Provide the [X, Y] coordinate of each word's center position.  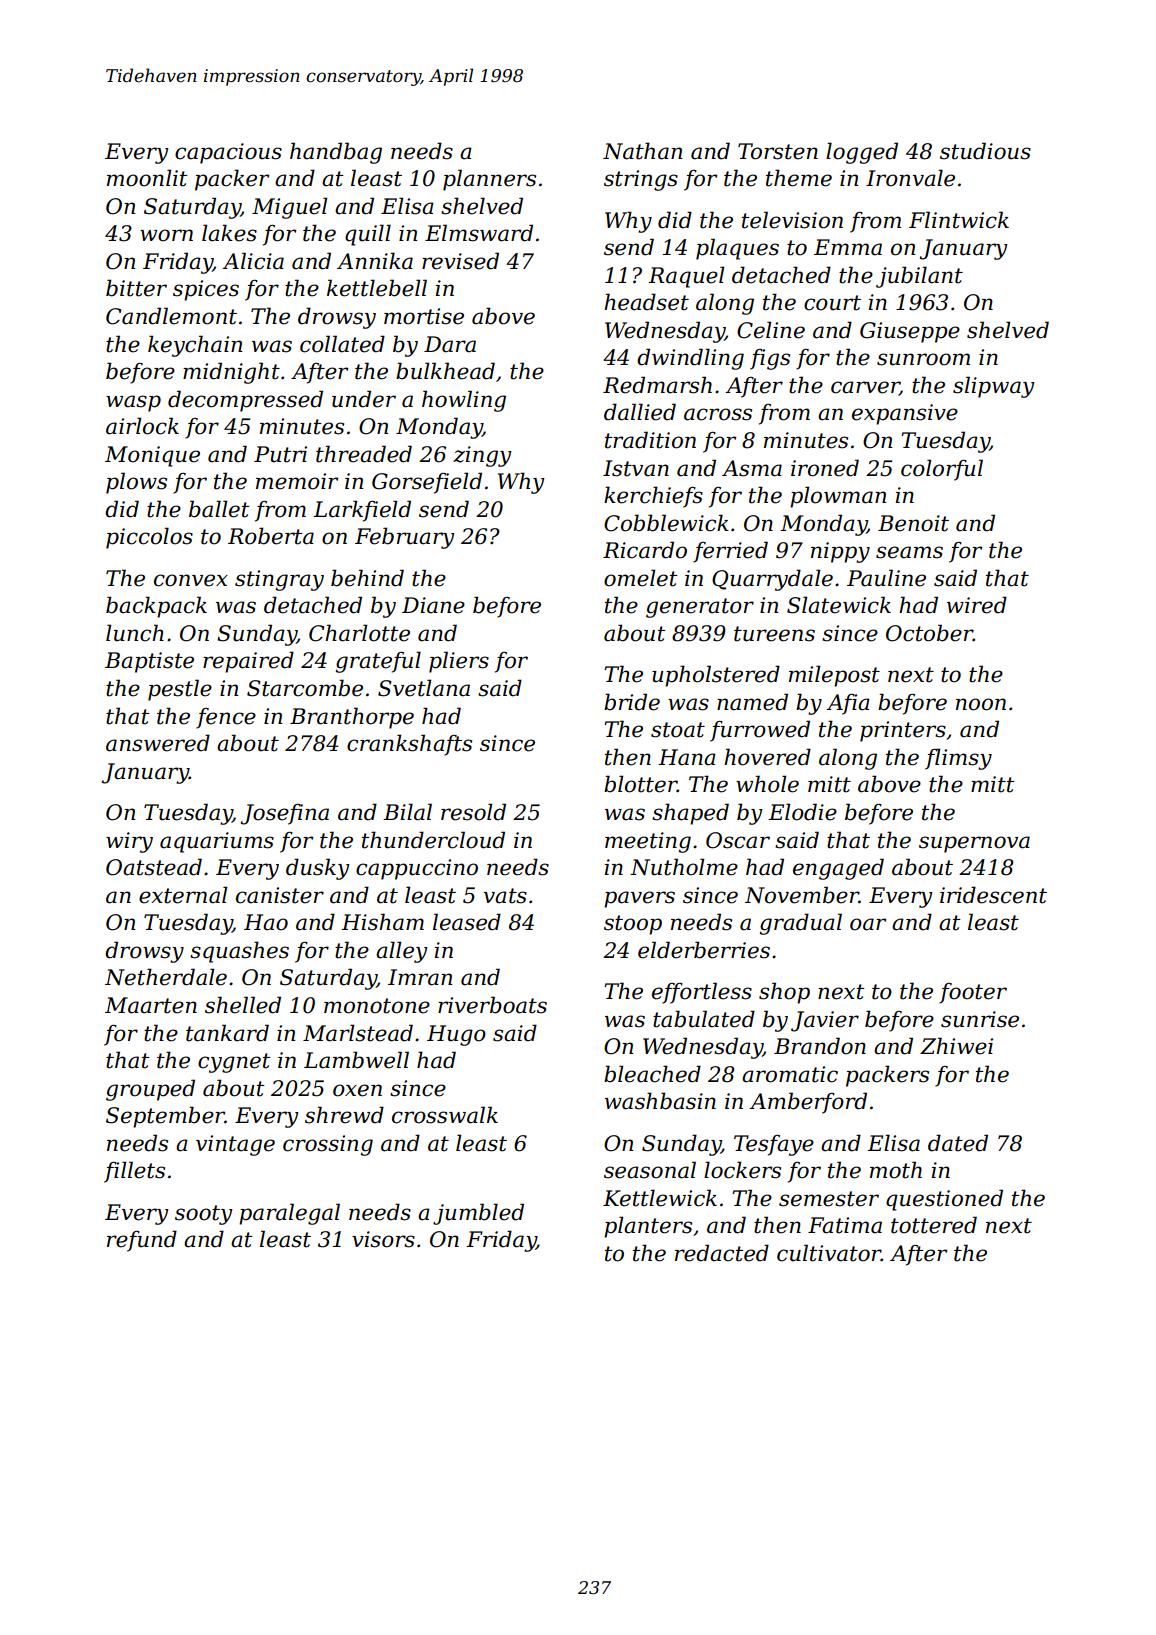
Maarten [151, 1005]
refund [142, 1241]
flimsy [958, 759]
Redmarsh [657, 385]
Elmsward [479, 233]
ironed [825, 468]
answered [158, 743]
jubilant [919, 277]
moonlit [147, 178]
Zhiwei [956, 1046]
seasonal [650, 1170]
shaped [690, 814]
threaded [364, 454]
